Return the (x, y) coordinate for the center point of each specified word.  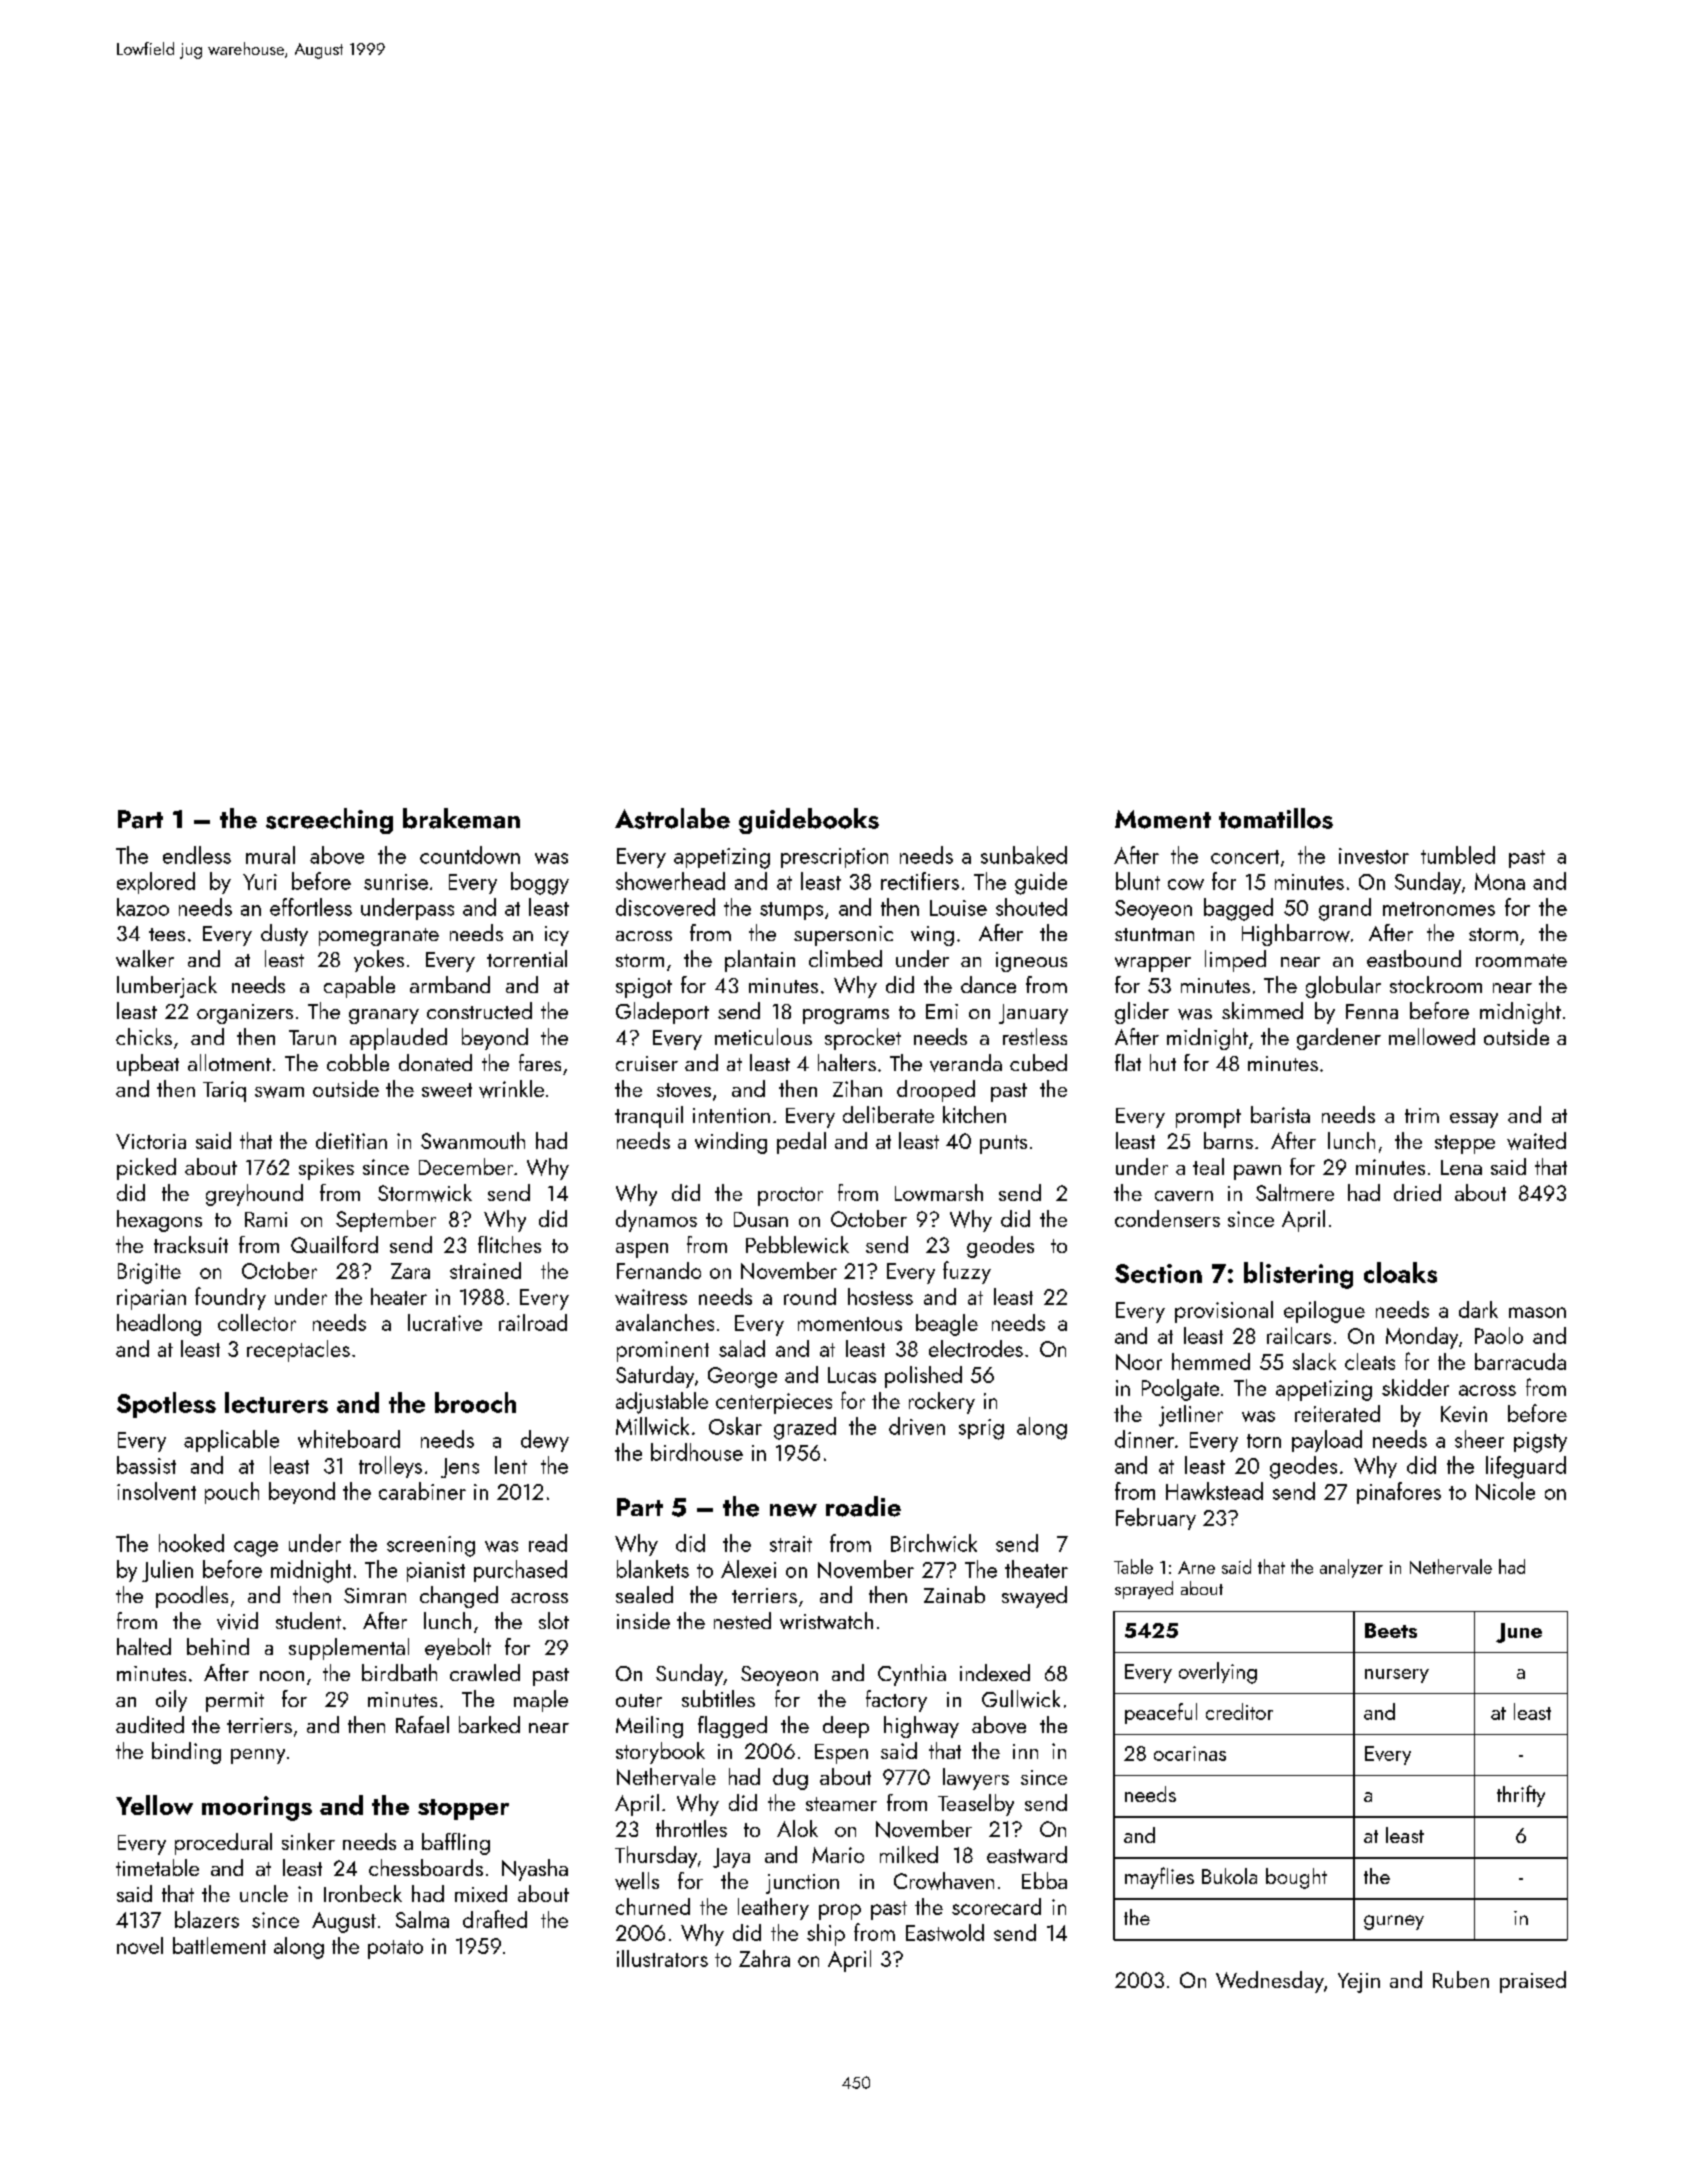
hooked (191, 1543)
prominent (663, 1351)
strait (791, 1544)
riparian (151, 1299)
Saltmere (1295, 1192)
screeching (329, 821)
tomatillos (1276, 818)
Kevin (1464, 1414)
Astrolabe (672, 818)
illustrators (662, 1958)
